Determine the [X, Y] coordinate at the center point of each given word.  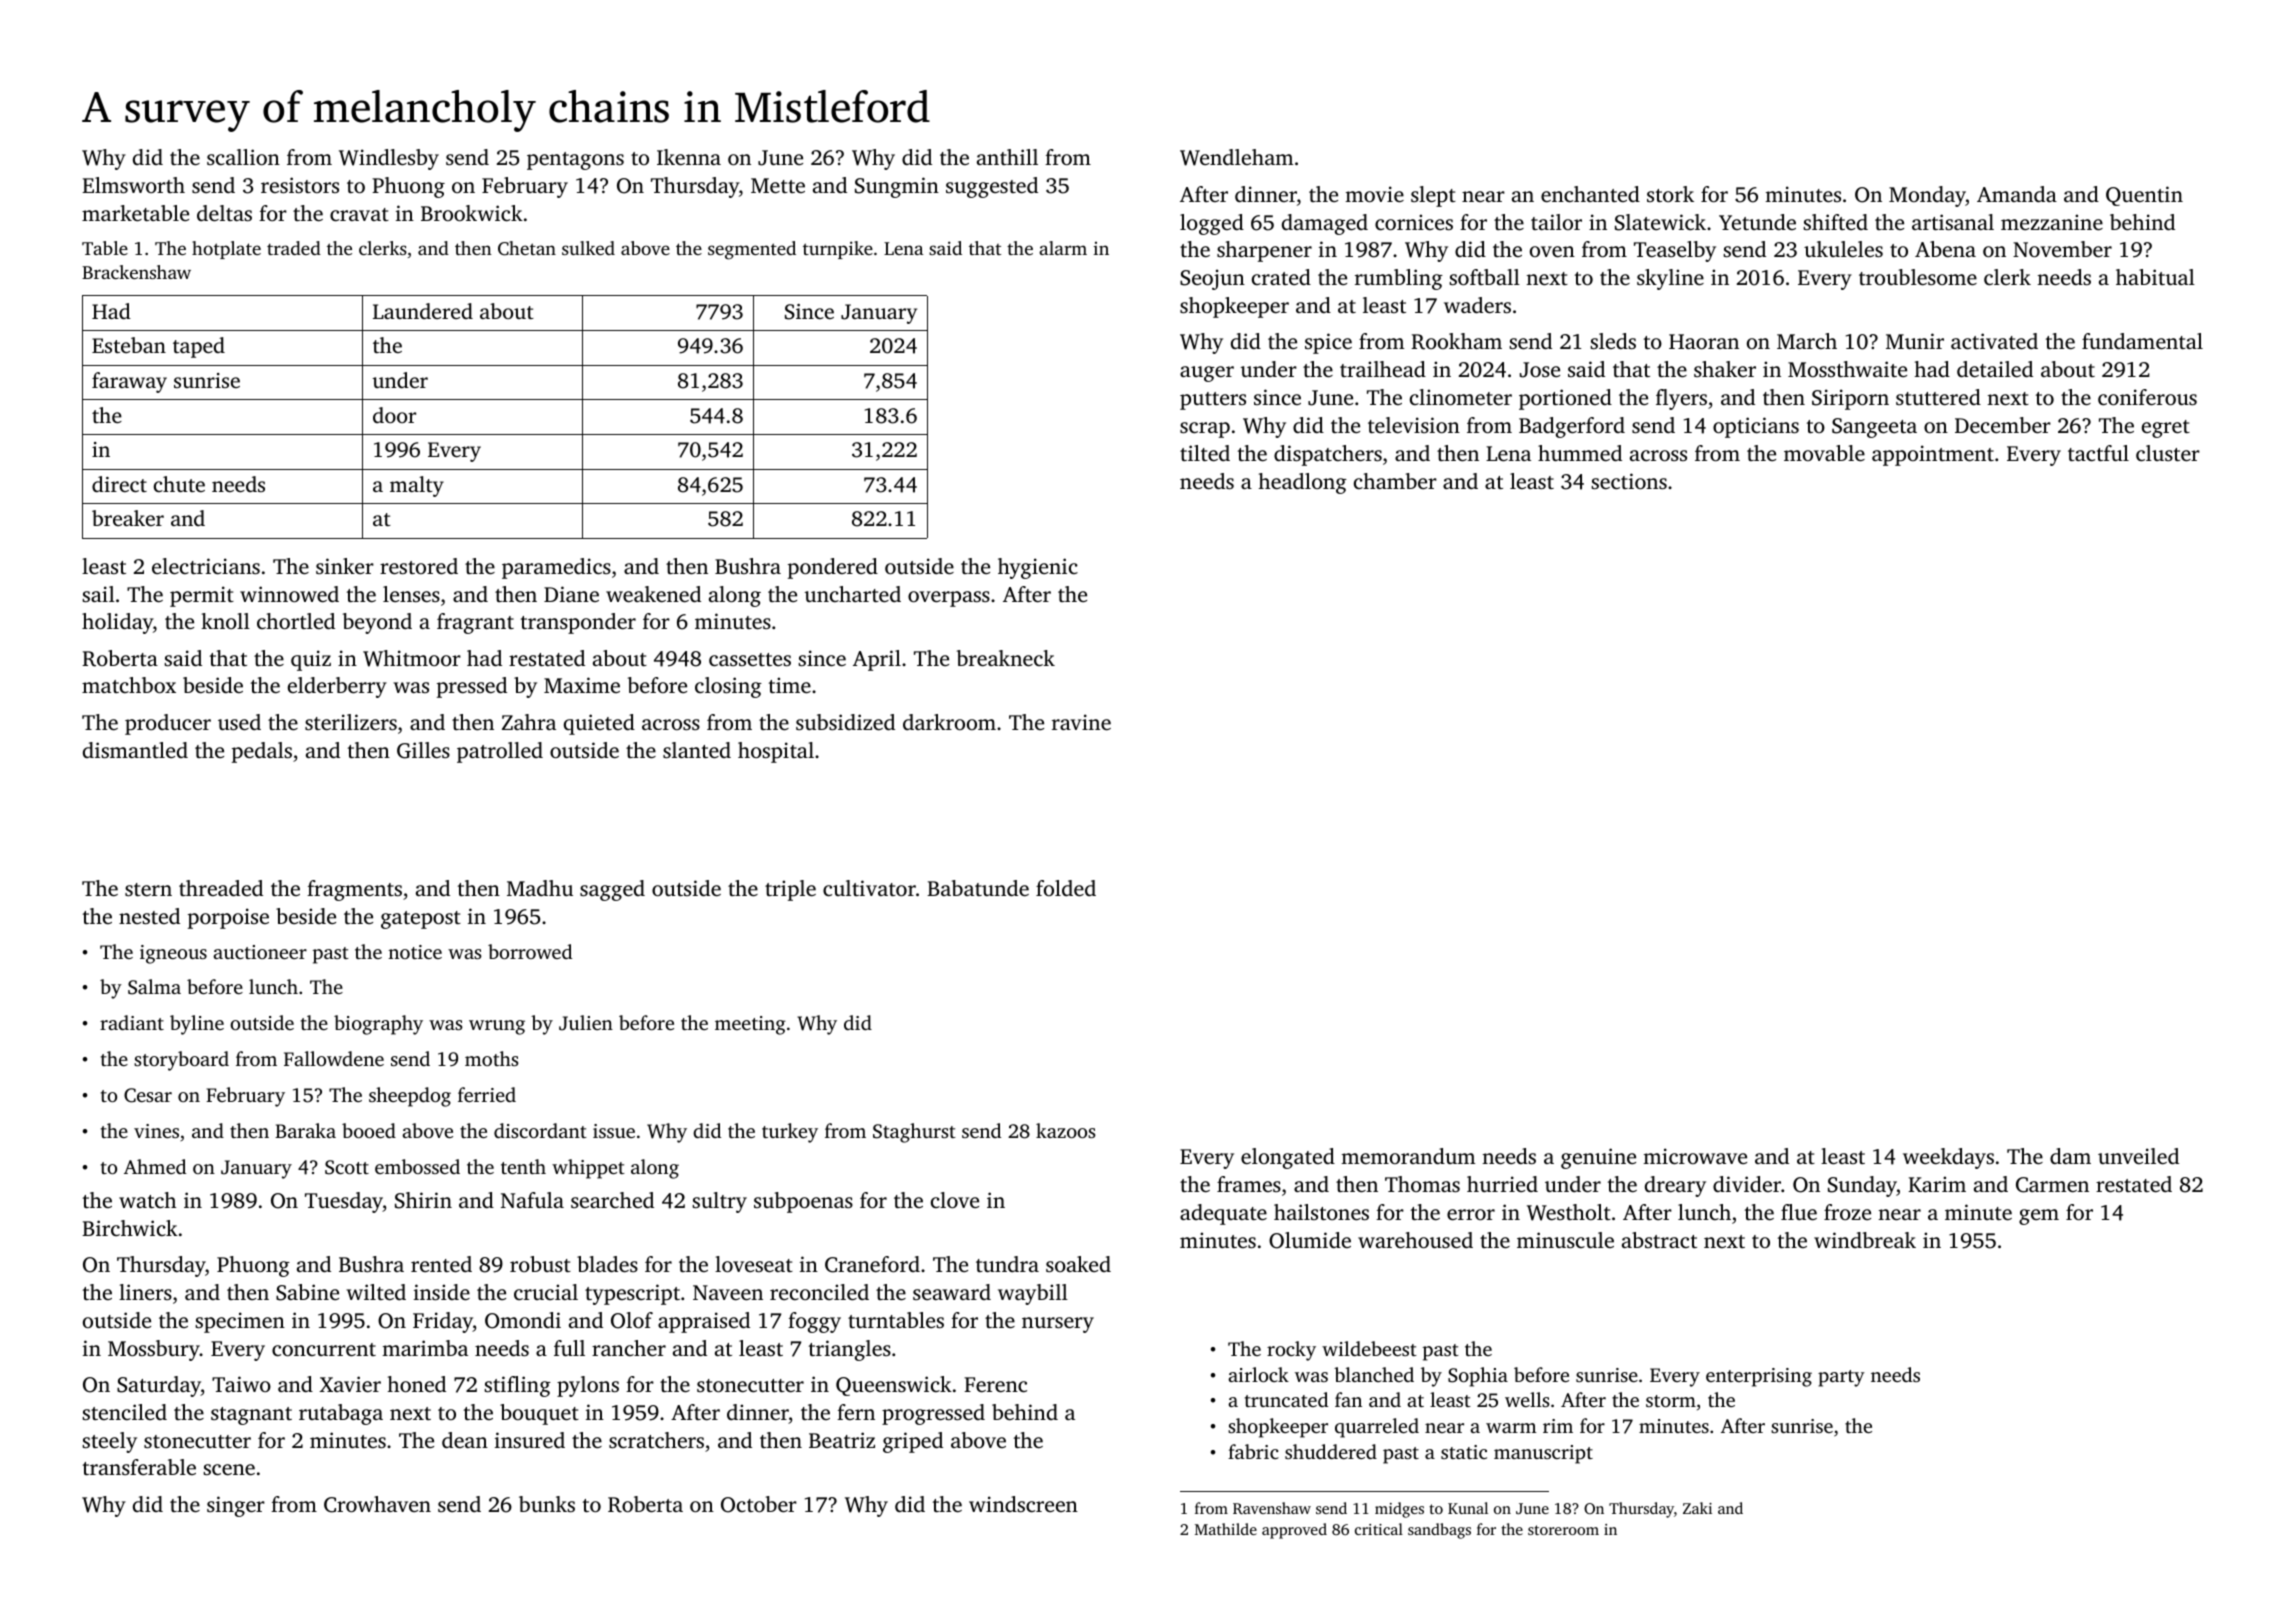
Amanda [2017, 194]
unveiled [2138, 1156]
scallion [243, 157]
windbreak [1865, 1240]
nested [149, 916]
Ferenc [995, 1384]
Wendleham [1236, 157]
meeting [750, 1025]
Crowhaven [377, 1504]
